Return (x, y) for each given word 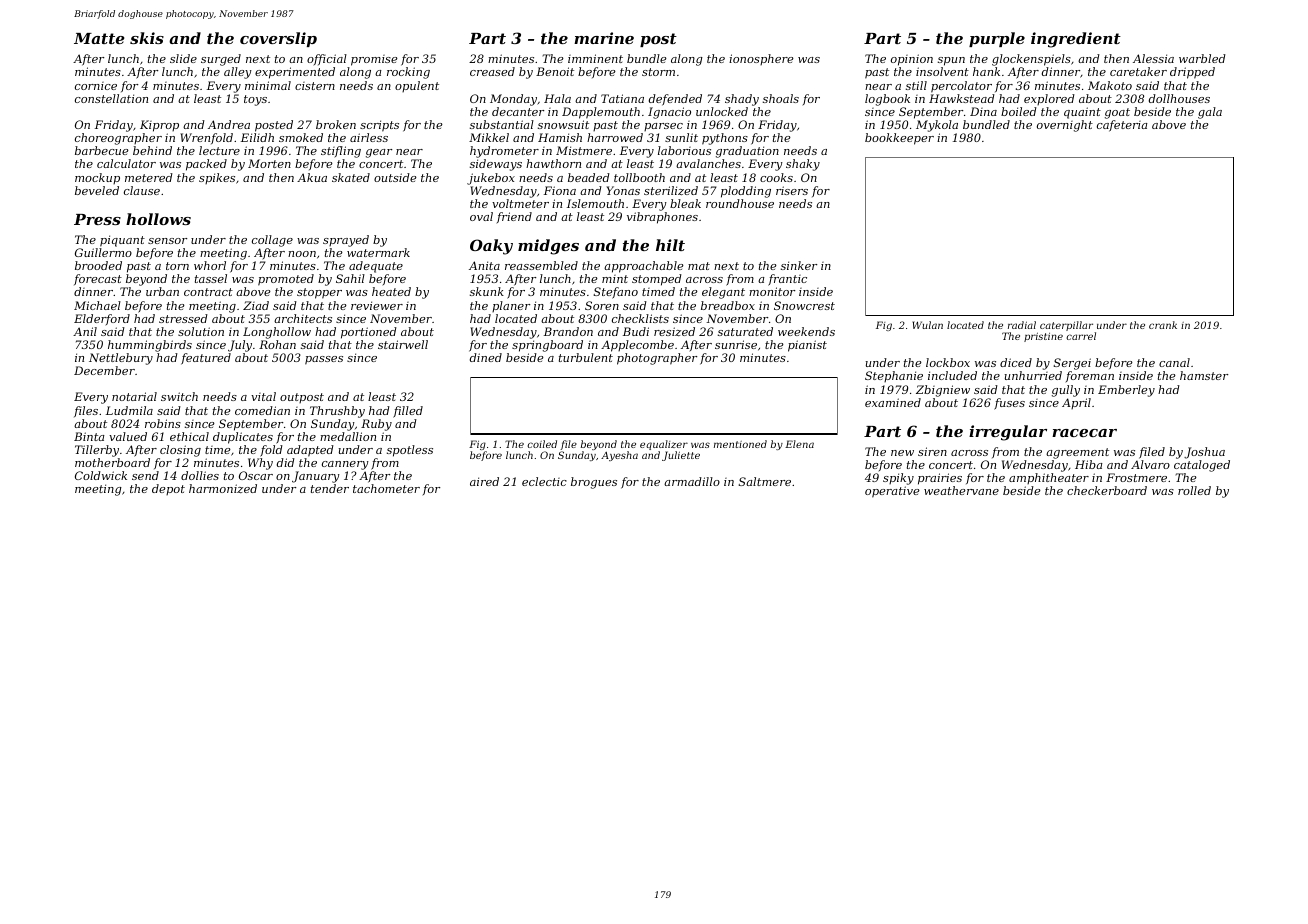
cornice (96, 86)
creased (492, 71)
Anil (85, 331)
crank (1163, 325)
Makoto (1110, 85)
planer (511, 306)
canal (1174, 362)
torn (177, 266)
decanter (518, 111)
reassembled (541, 265)
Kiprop (159, 126)
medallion (348, 436)
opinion (912, 60)
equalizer (664, 445)
